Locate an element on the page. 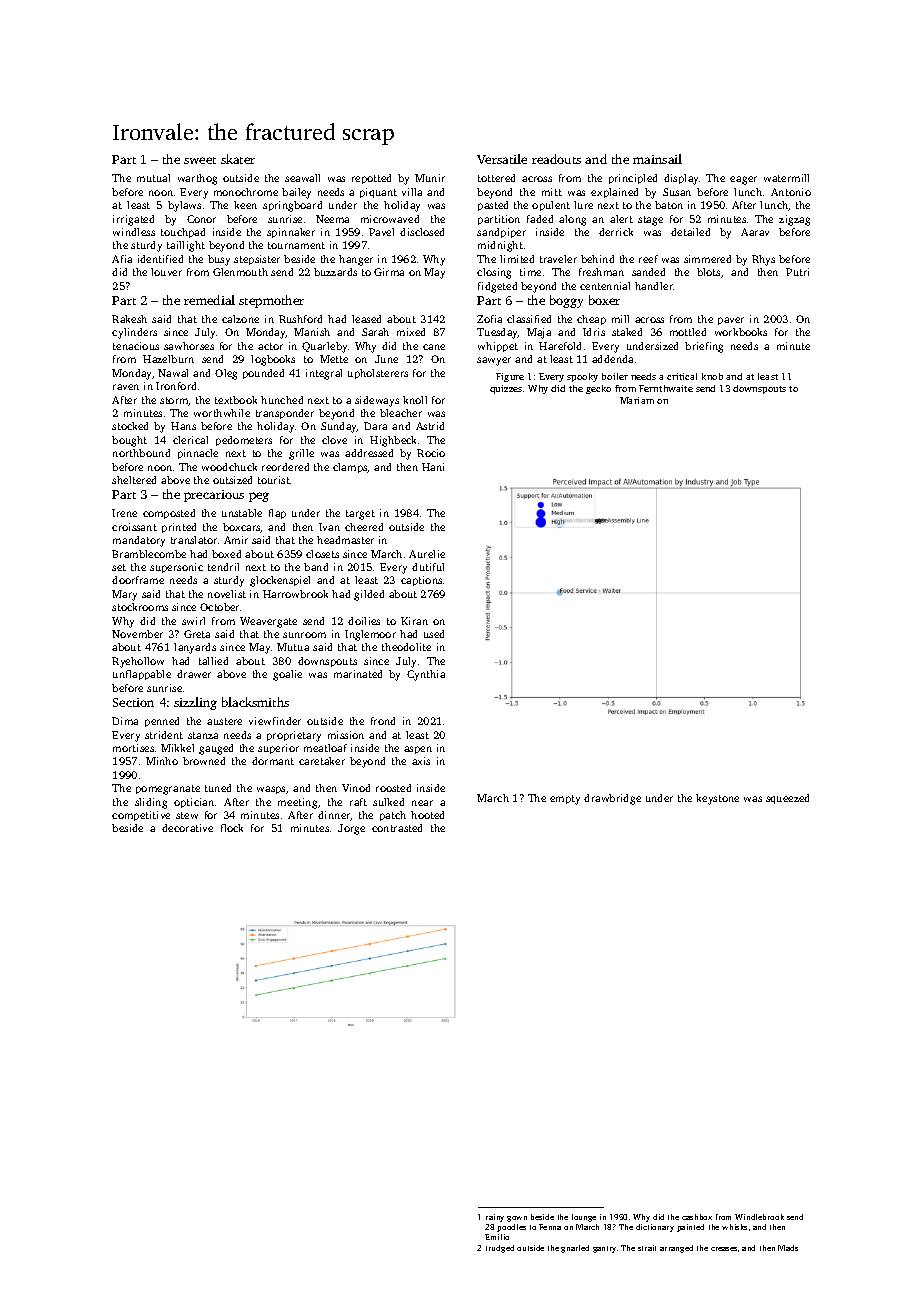 This image has height=1308, width=924. Afia is located at coordinates (122, 259).
